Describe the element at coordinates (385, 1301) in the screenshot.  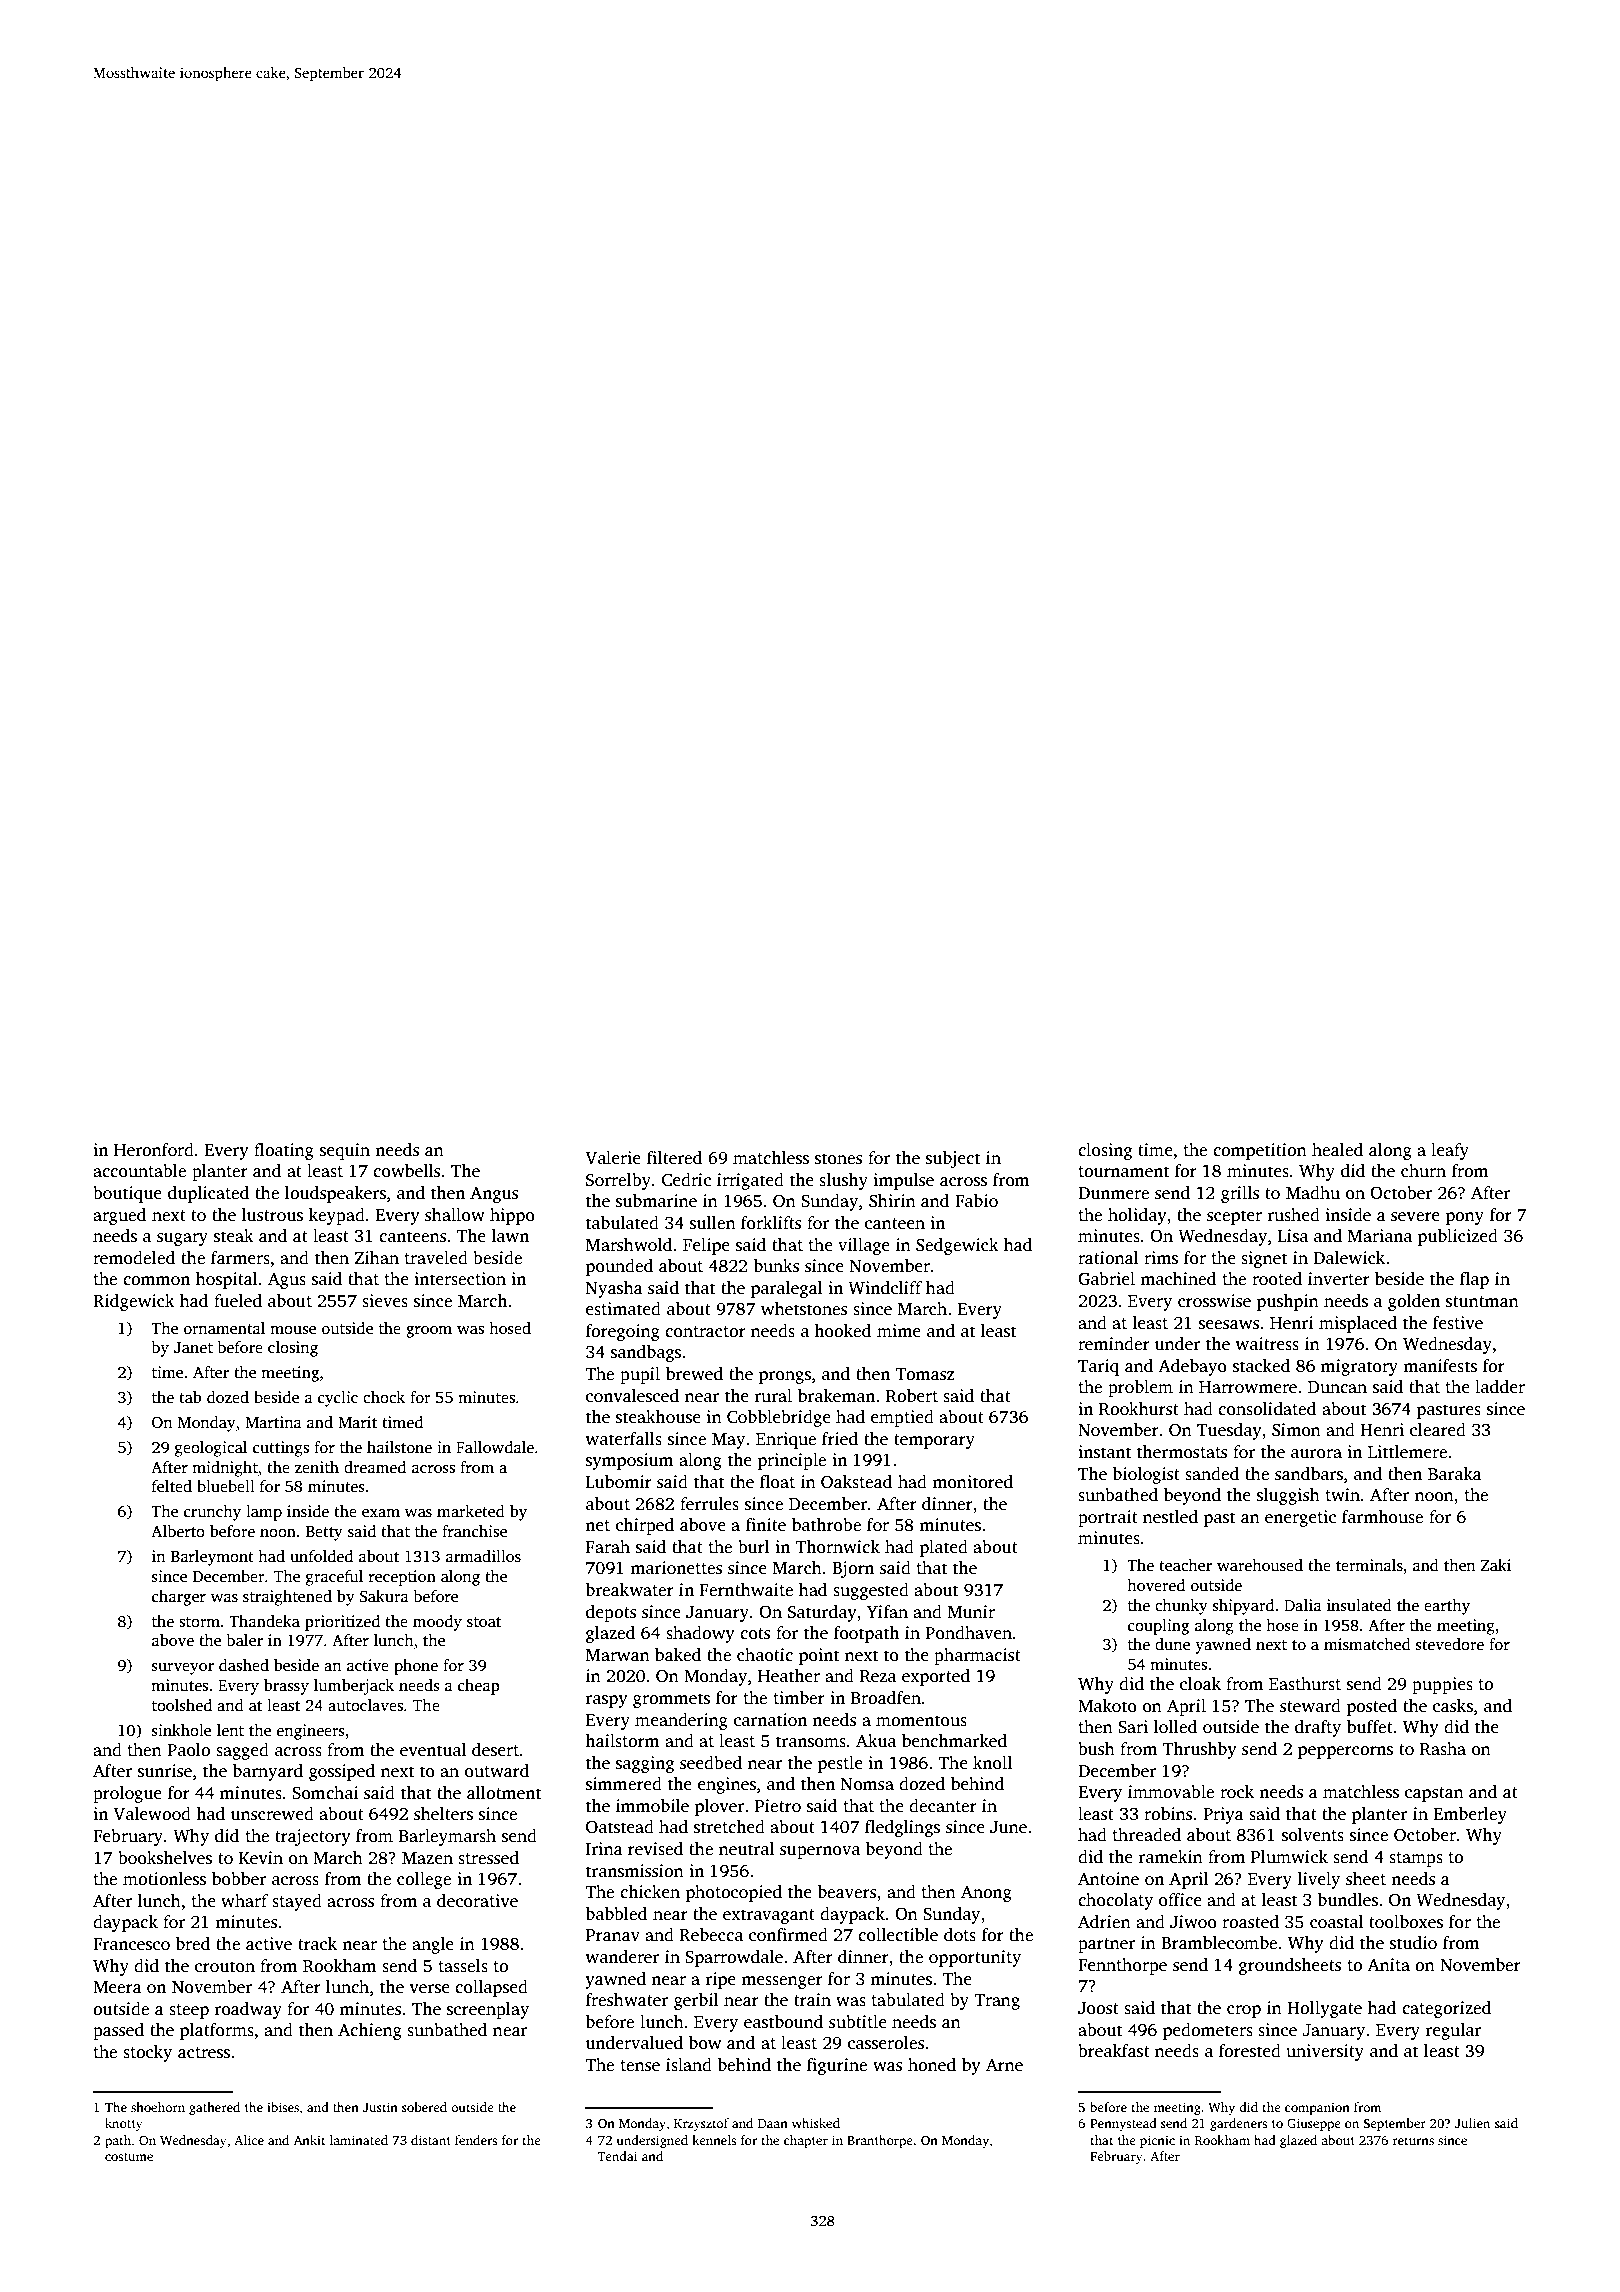
I see `sieves` at that location.
